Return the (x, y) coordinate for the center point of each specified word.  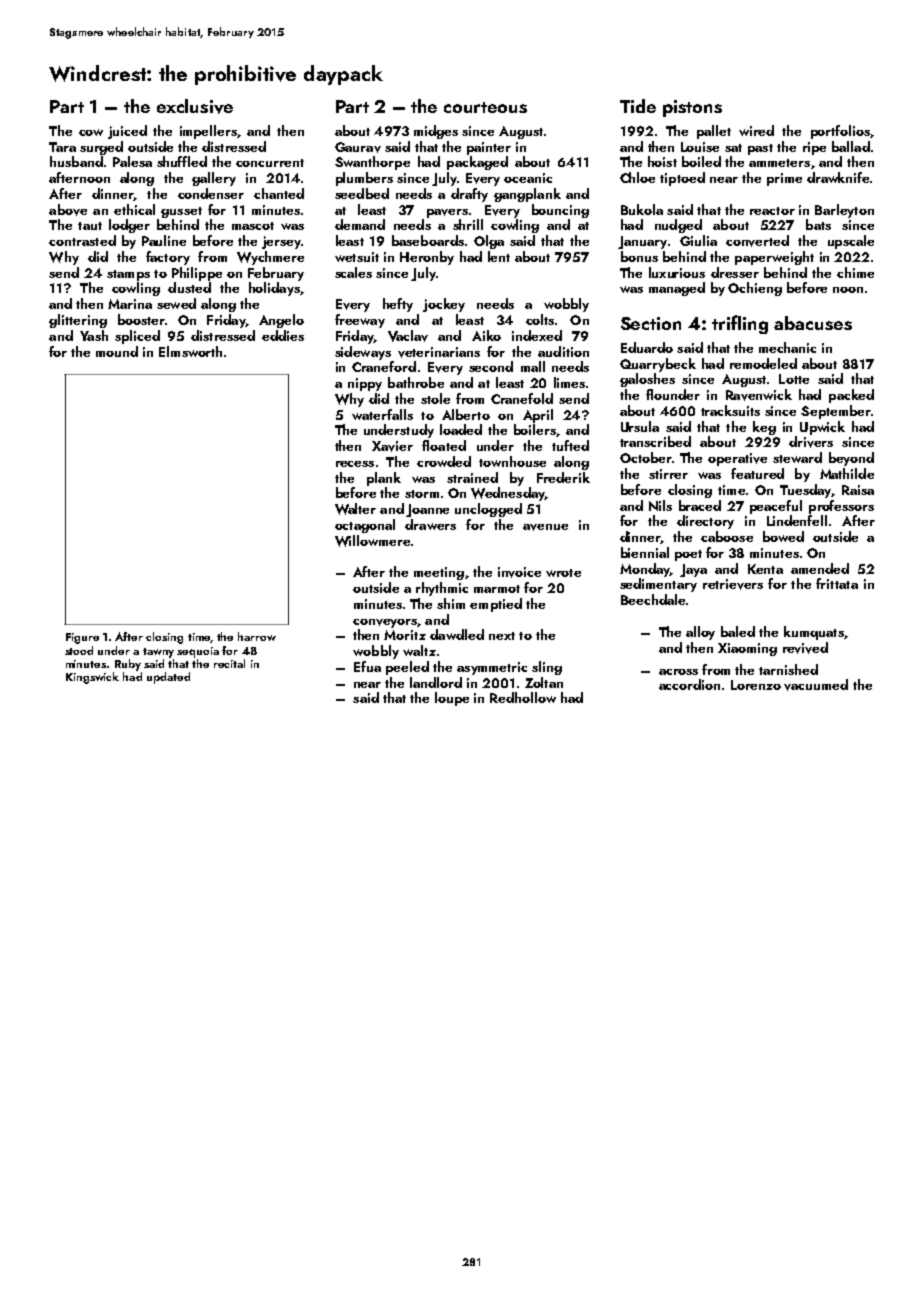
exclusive (195, 106)
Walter (355, 509)
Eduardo (647, 347)
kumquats (814, 633)
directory (705, 522)
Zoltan (544, 682)
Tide (638, 106)
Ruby (128, 665)
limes (569, 382)
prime (784, 179)
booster (141, 319)
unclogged (488, 510)
